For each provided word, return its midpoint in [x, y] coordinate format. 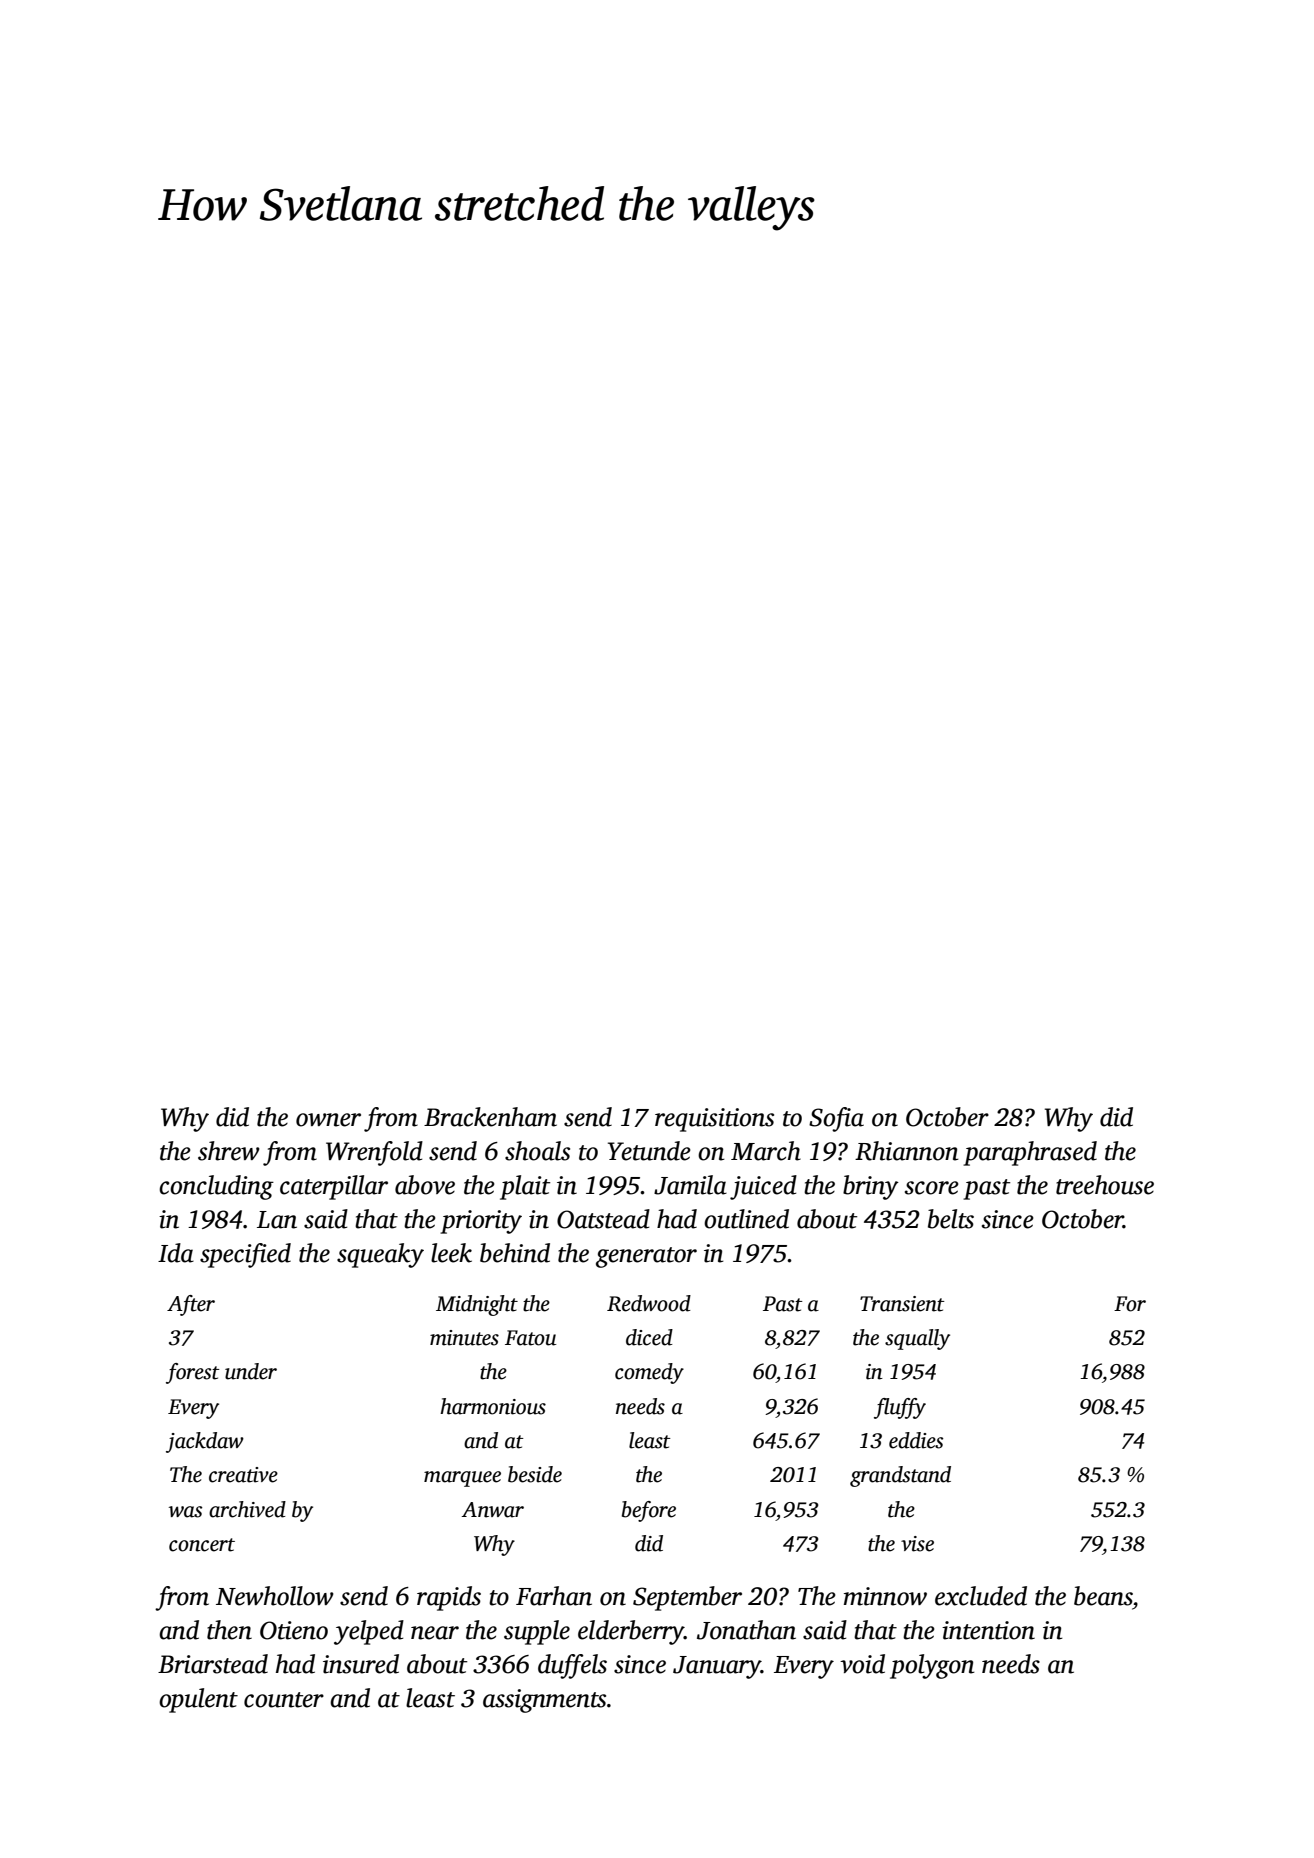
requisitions [714, 1120]
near [435, 1633]
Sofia [836, 1119]
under [251, 1371]
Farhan [554, 1596]
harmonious [493, 1406]
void [862, 1664]
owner [328, 1120]
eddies [916, 1440]
